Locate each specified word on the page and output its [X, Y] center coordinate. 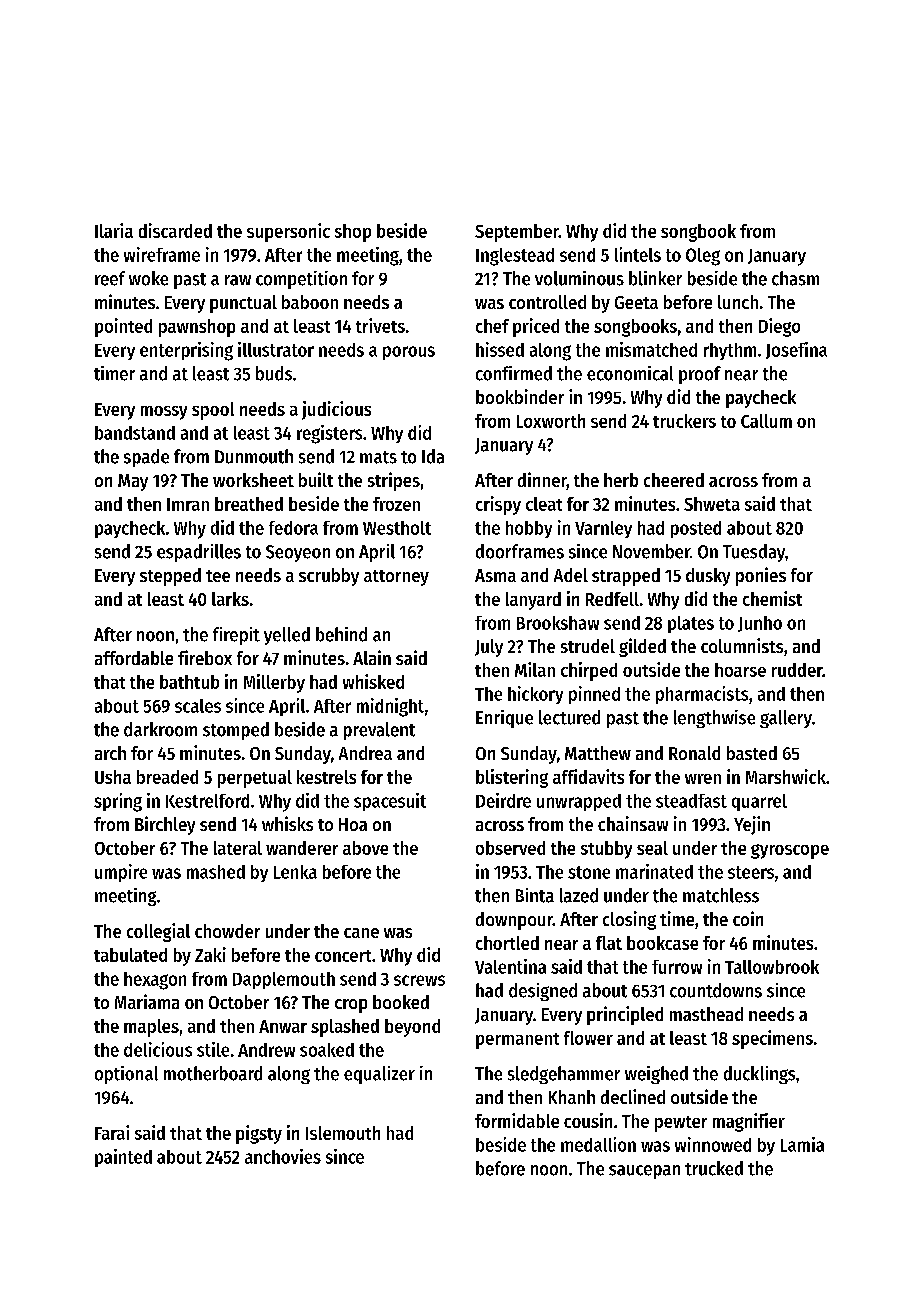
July [489, 648]
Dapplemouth [284, 980]
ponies [761, 576]
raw [238, 280]
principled [625, 1015]
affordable [134, 658]
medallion [598, 1144]
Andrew [266, 1050]
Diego [779, 327]
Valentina [510, 966]
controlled [547, 302]
